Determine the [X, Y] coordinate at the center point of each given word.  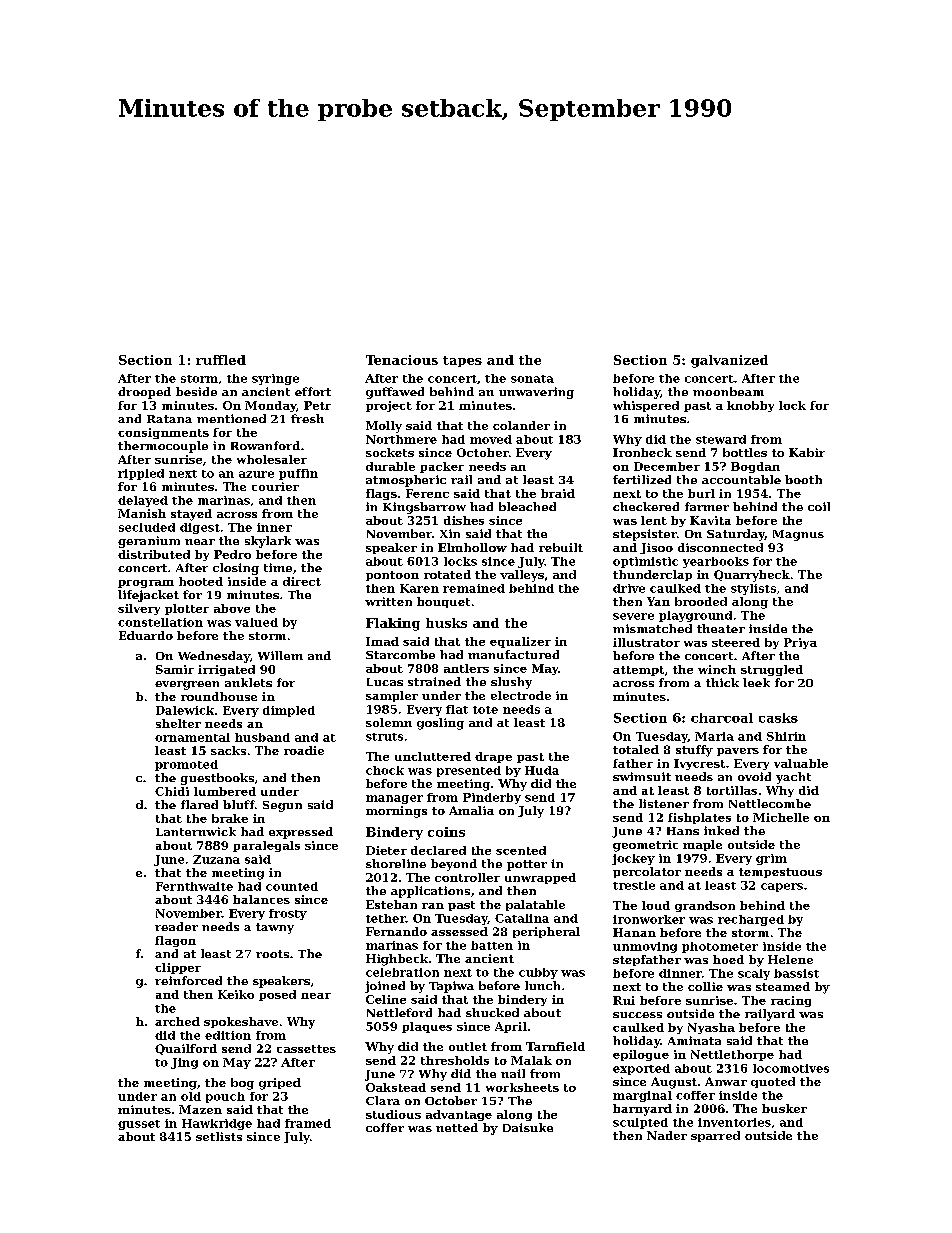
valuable [801, 763]
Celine [386, 999]
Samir [175, 669]
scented [521, 850]
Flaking [393, 624]
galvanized [729, 361]
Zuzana [216, 859]
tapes [462, 361]
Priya [800, 643]
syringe [275, 379]
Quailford [186, 1049]
